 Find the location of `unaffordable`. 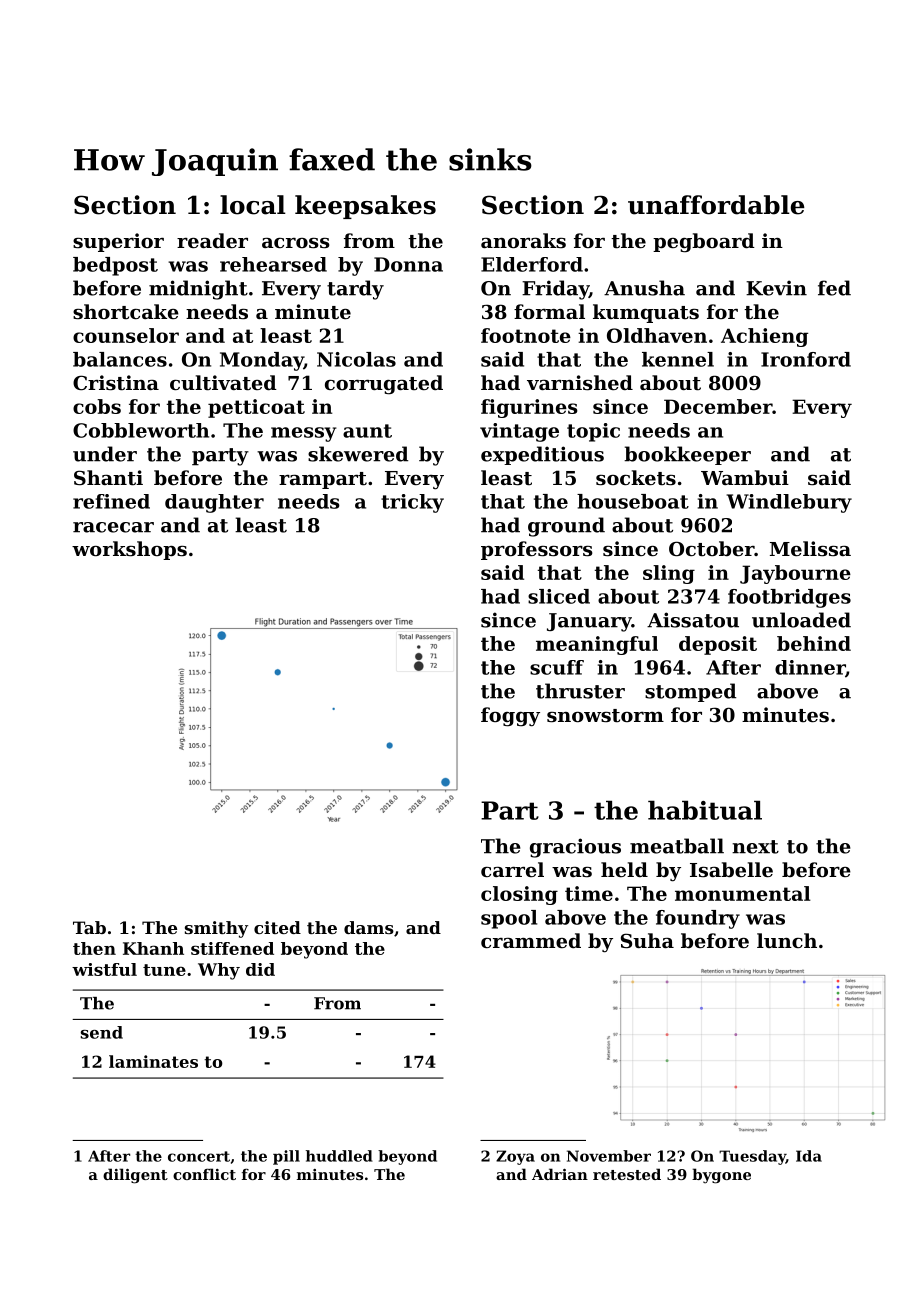

unaffordable is located at coordinates (716, 205).
